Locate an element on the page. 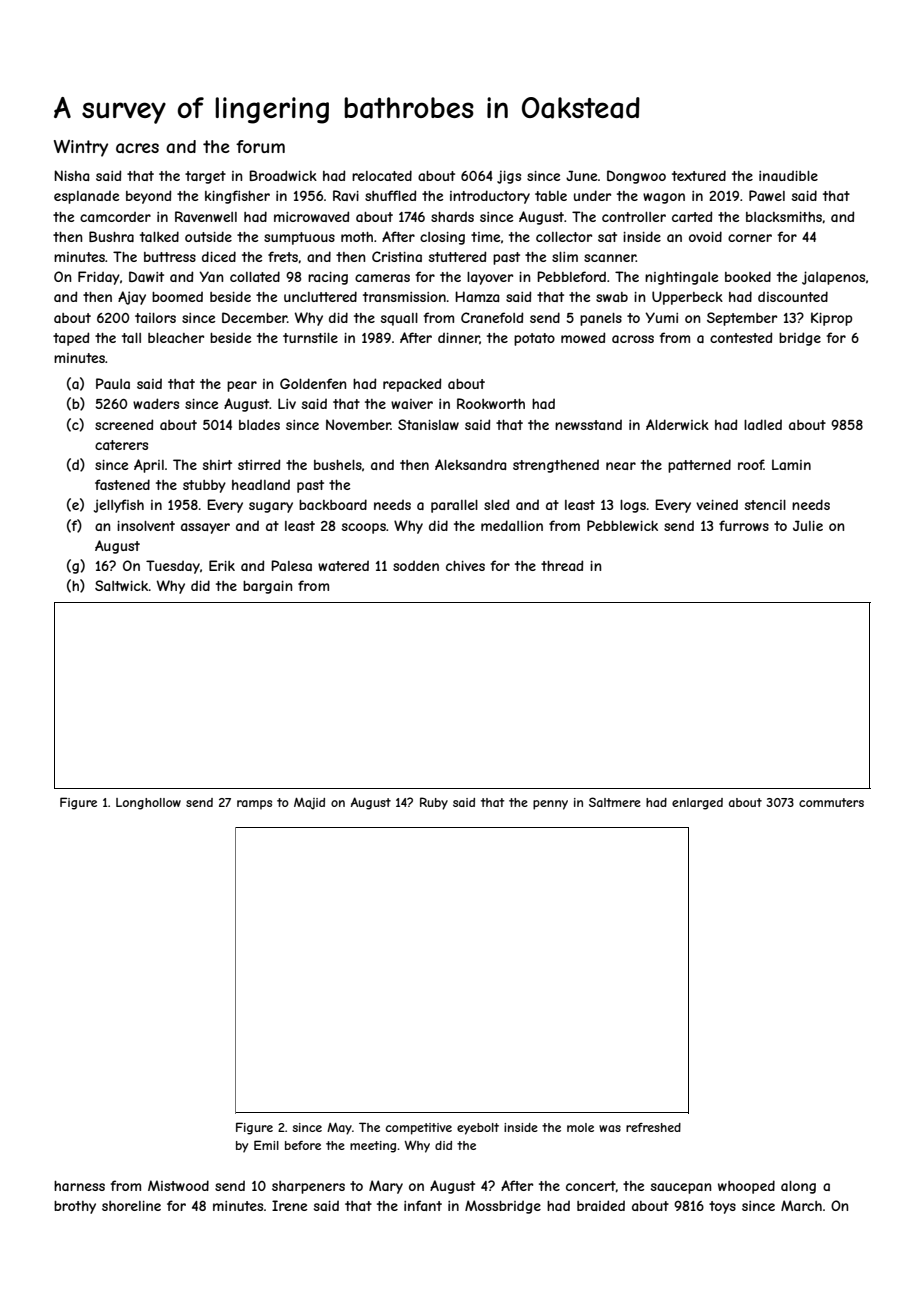  May is located at coordinates (339, 1129).
